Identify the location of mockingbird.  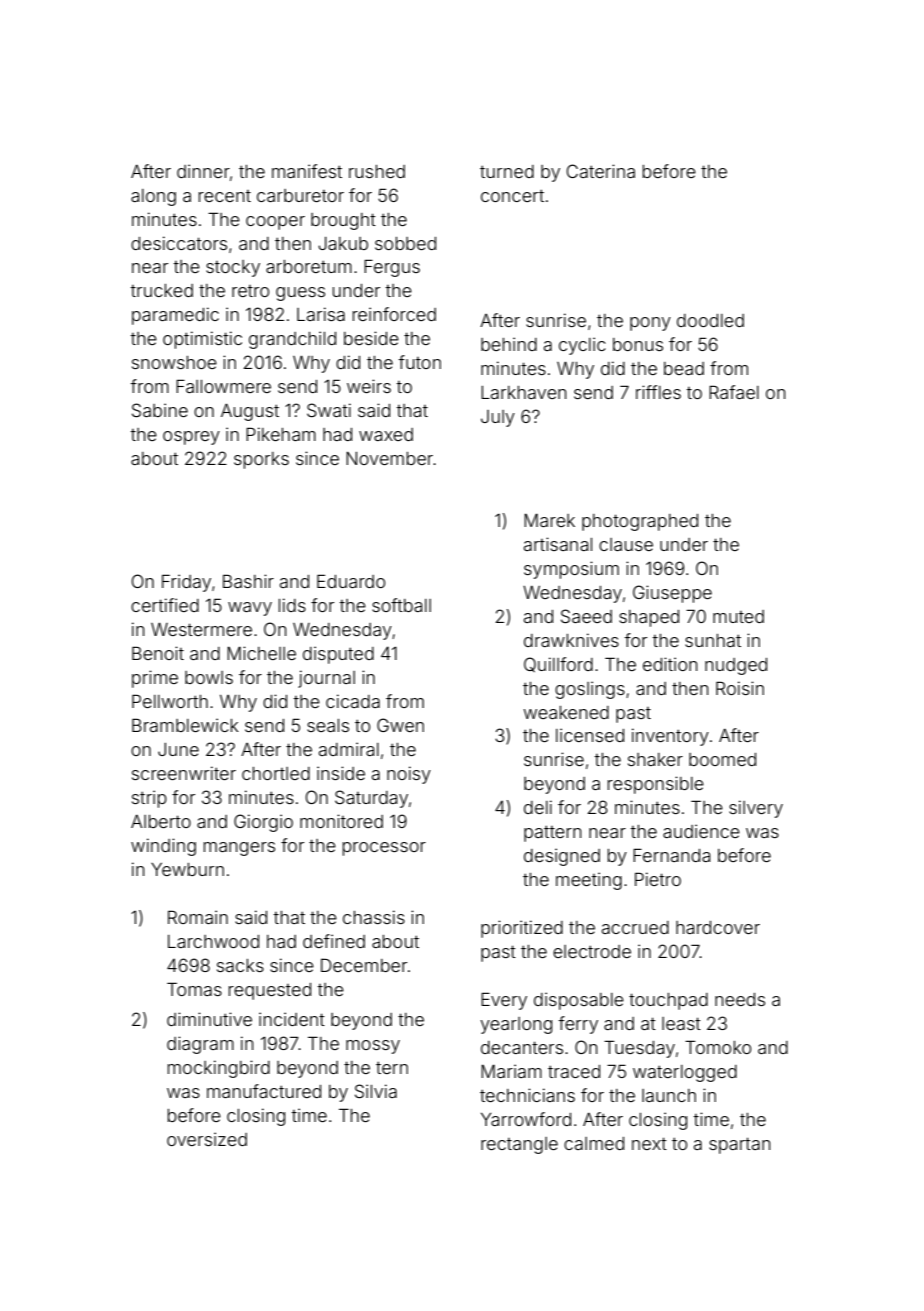
(219, 1069).
